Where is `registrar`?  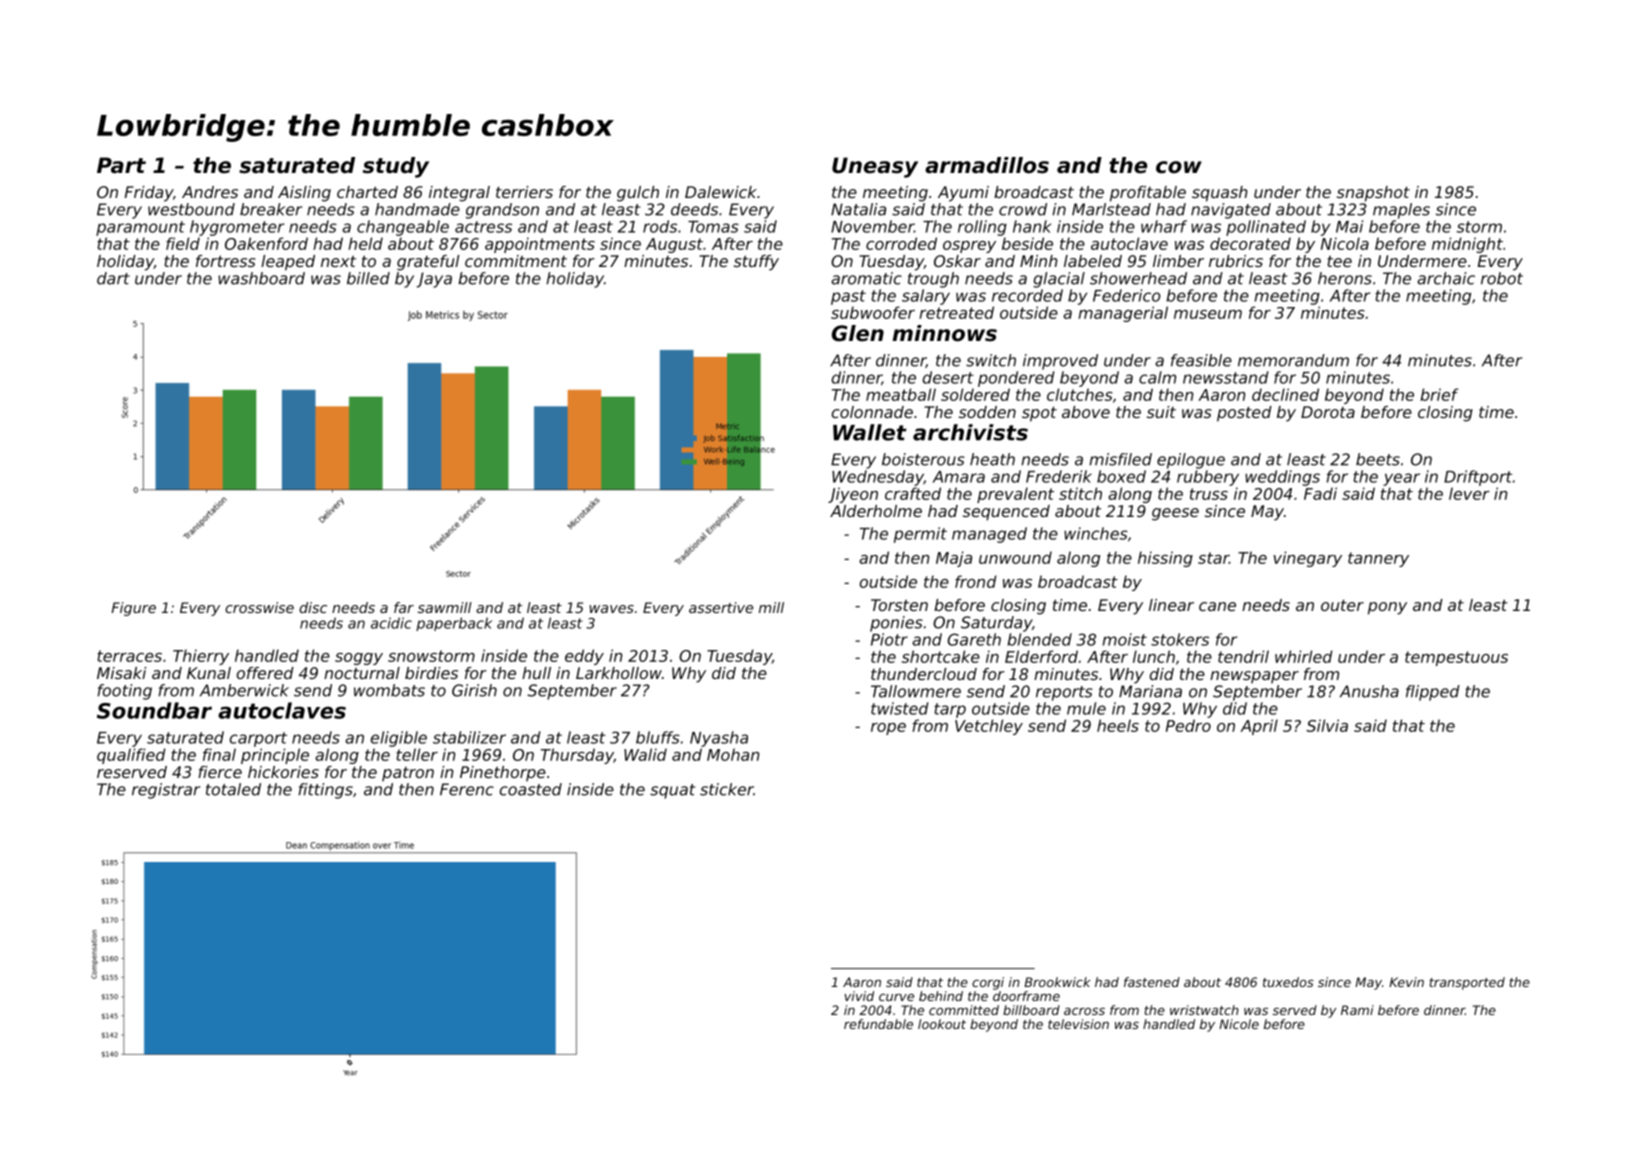 registrar is located at coordinates (166, 791).
